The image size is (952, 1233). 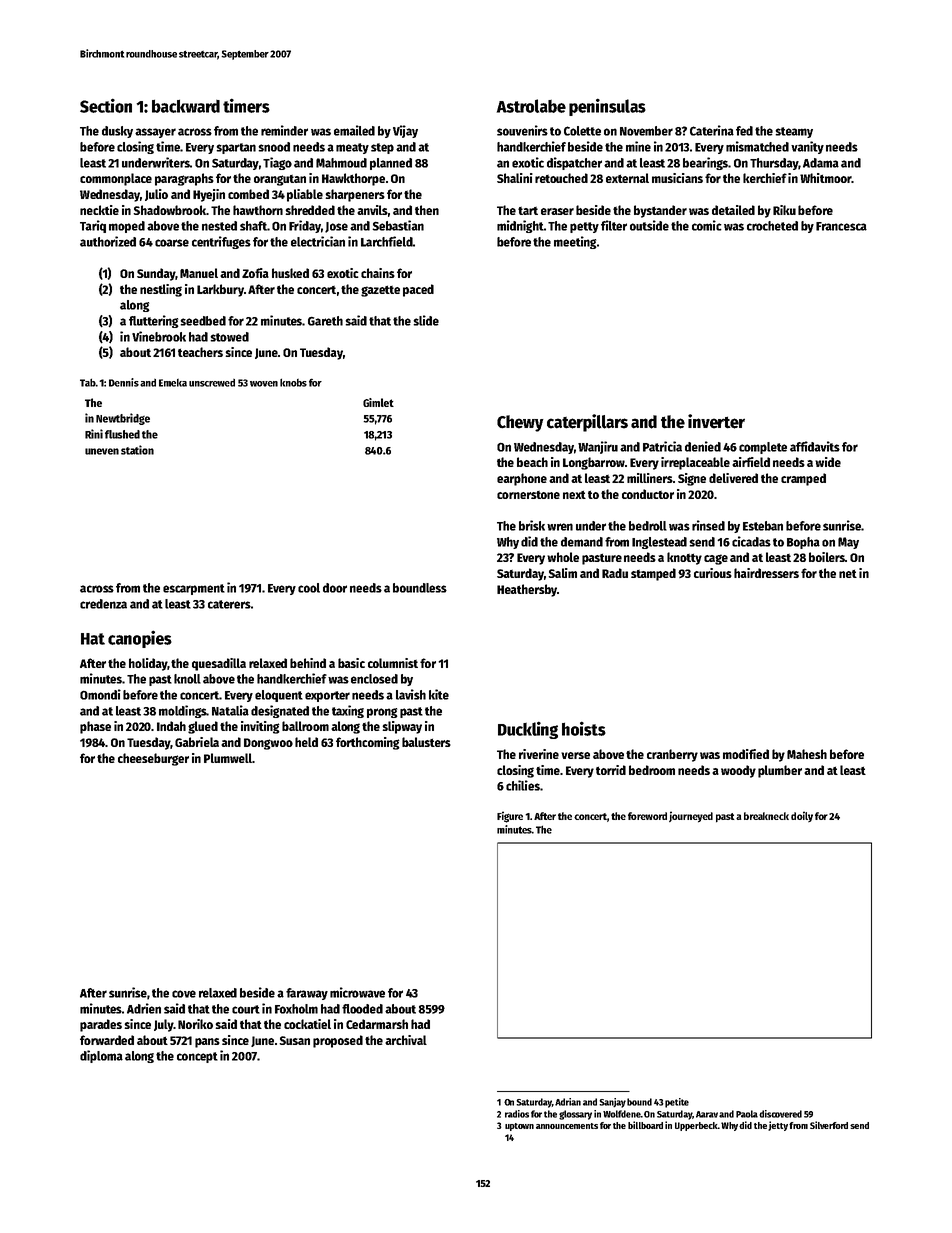 What do you see at coordinates (691, 817) in the screenshot?
I see `journeyed` at bounding box center [691, 817].
